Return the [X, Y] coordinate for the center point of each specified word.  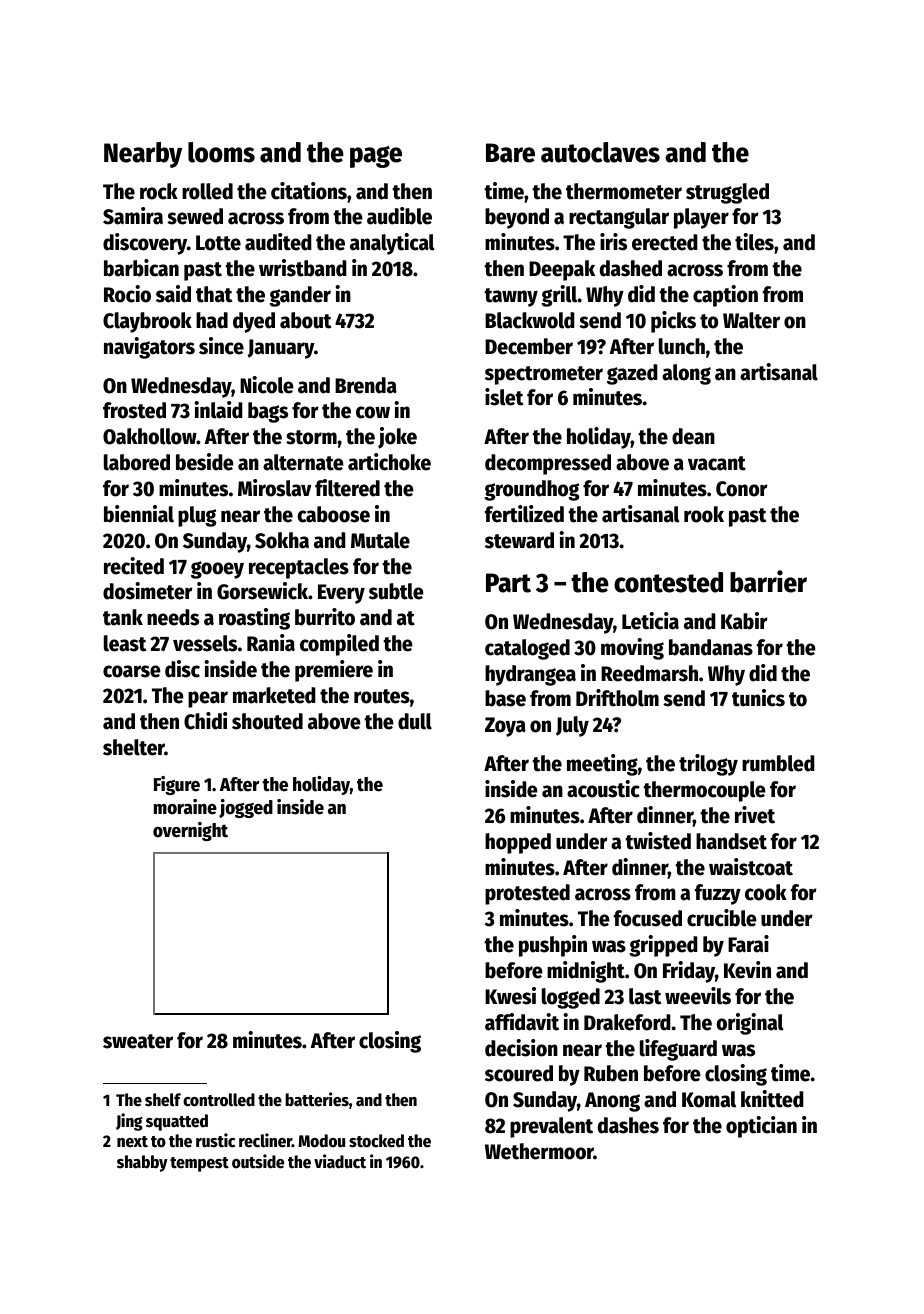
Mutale [380, 540]
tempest [199, 1164]
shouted [267, 721]
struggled [727, 193]
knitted [772, 1099]
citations [309, 191]
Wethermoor [539, 1151]
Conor [742, 489]
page [376, 157]
